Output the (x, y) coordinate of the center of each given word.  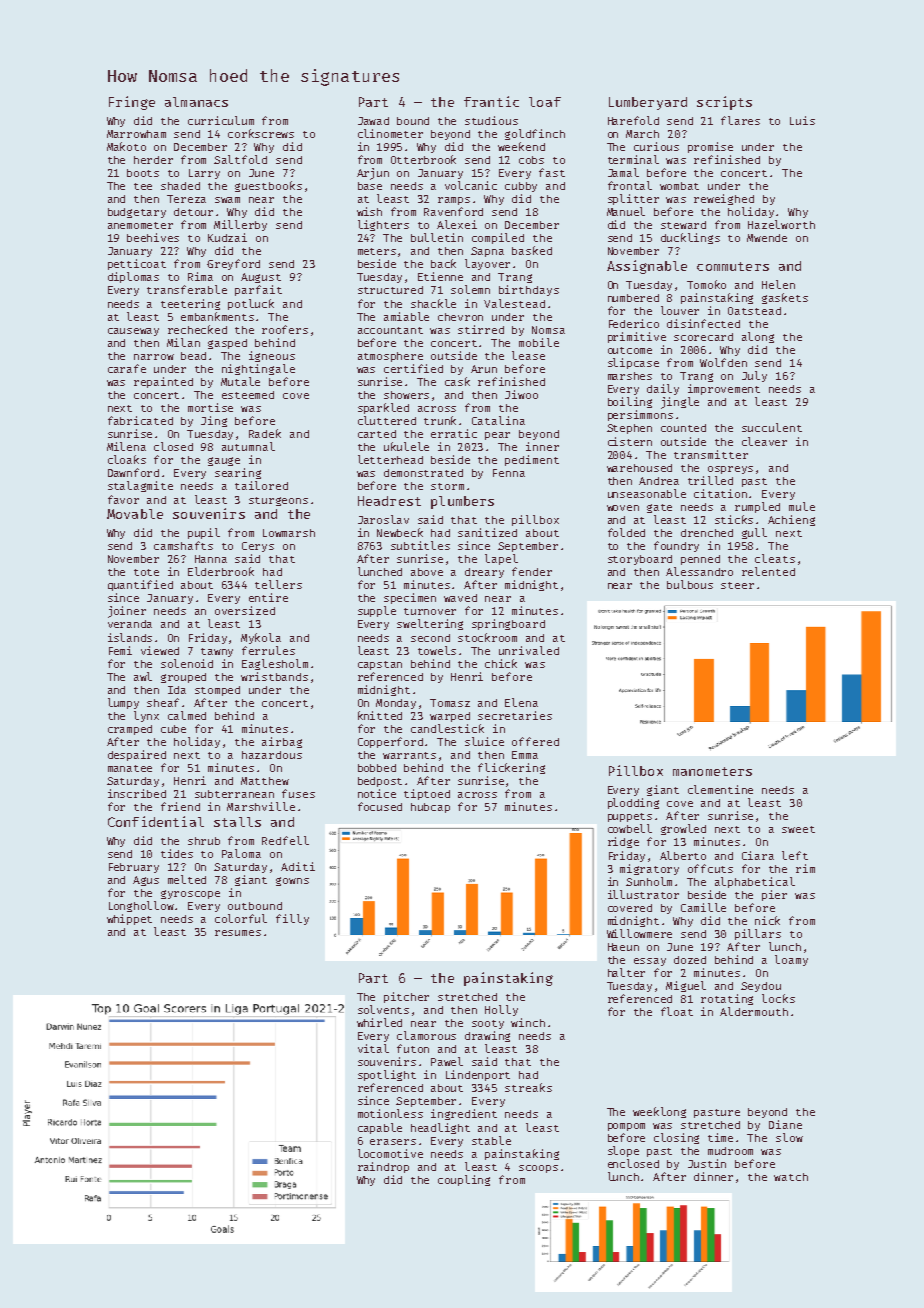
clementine (720, 789)
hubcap (430, 808)
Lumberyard (648, 103)
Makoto (126, 146)
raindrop (383, 1167)
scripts (724, 103)
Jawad (373, 121)
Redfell (285, 840)
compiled (498, 238)
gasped (227, 344)
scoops (538, 1169)
